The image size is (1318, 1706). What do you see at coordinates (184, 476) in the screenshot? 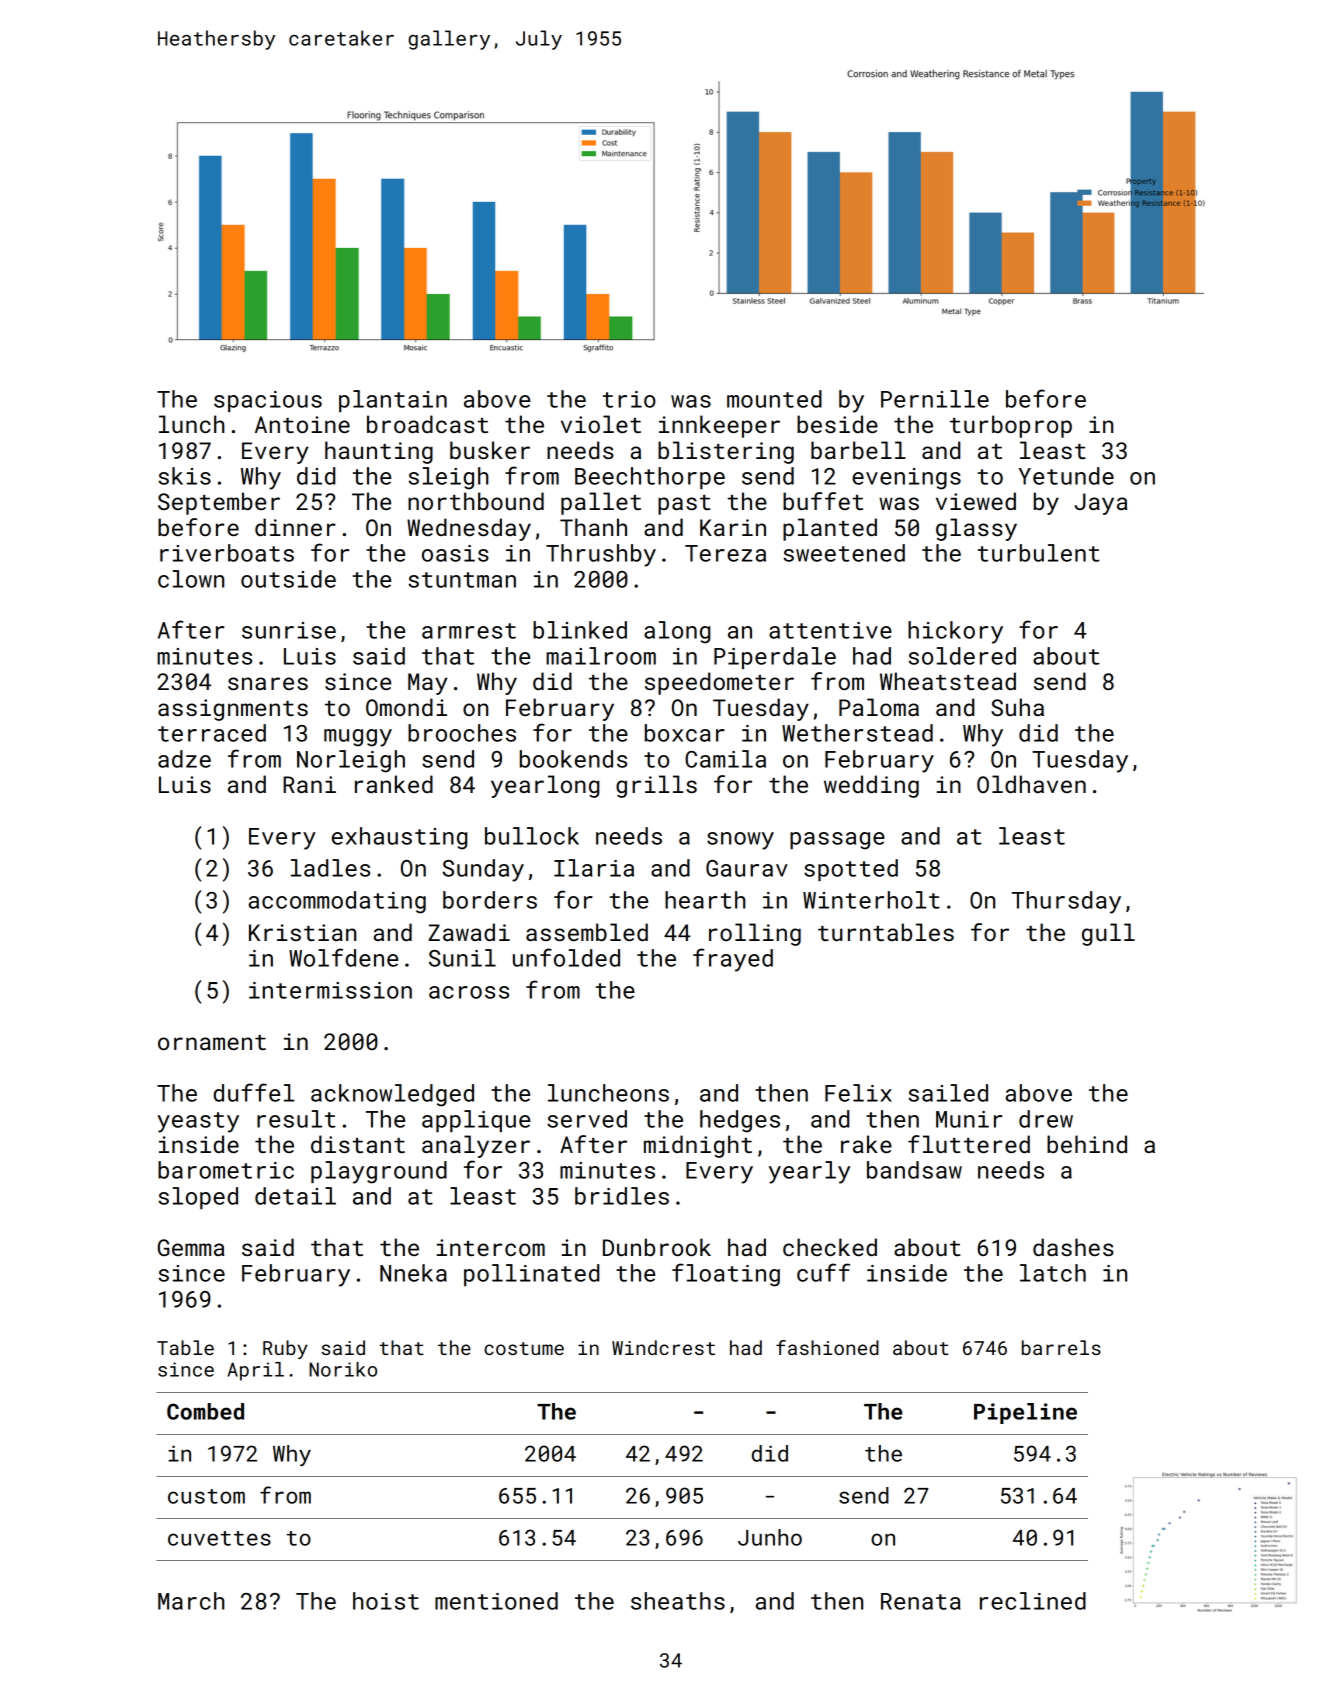
I see `skis` at bounding box center [184, 476].
